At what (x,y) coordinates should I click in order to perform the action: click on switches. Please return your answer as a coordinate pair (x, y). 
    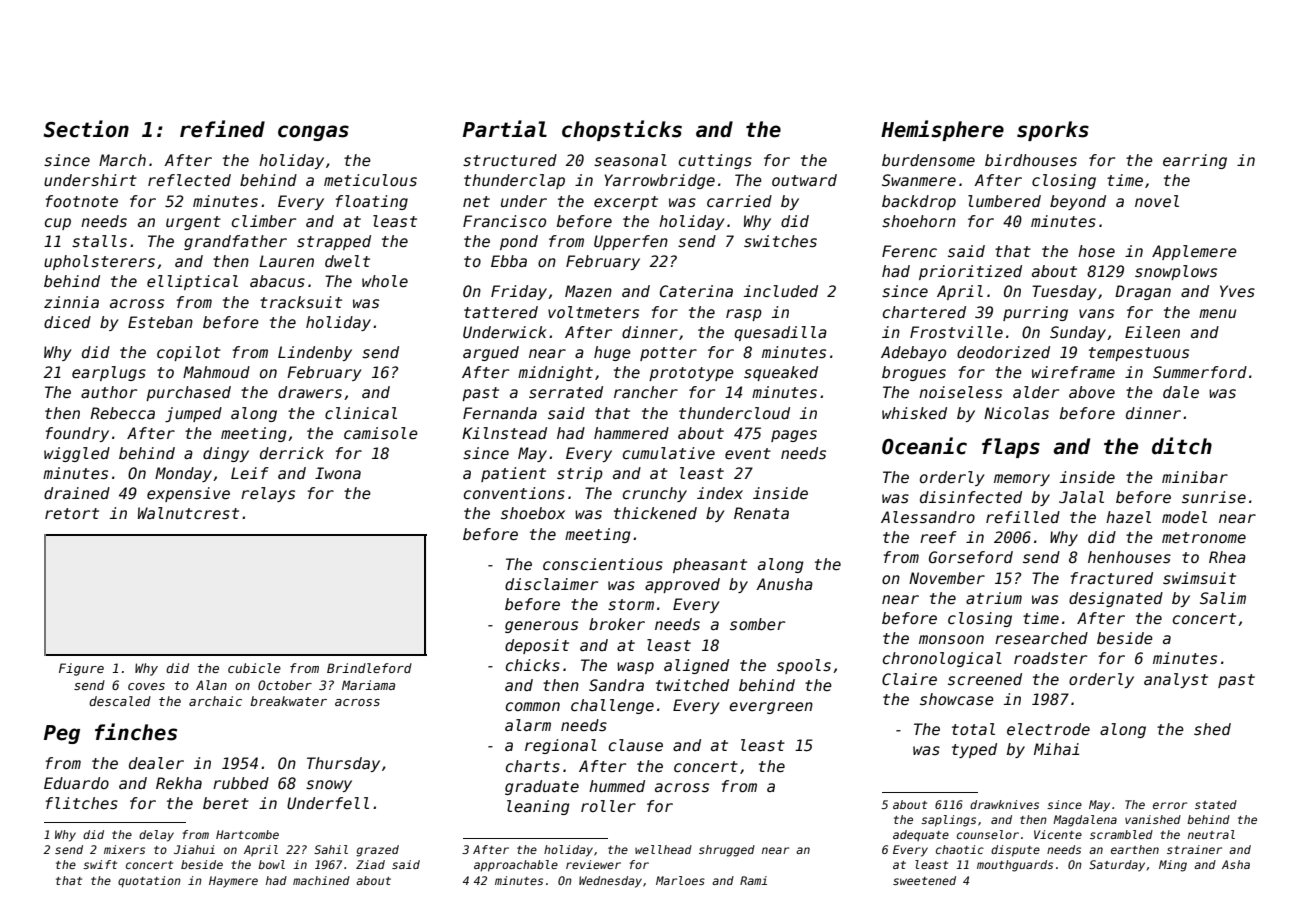
    Looking at the image, I should click on (780, 241).
